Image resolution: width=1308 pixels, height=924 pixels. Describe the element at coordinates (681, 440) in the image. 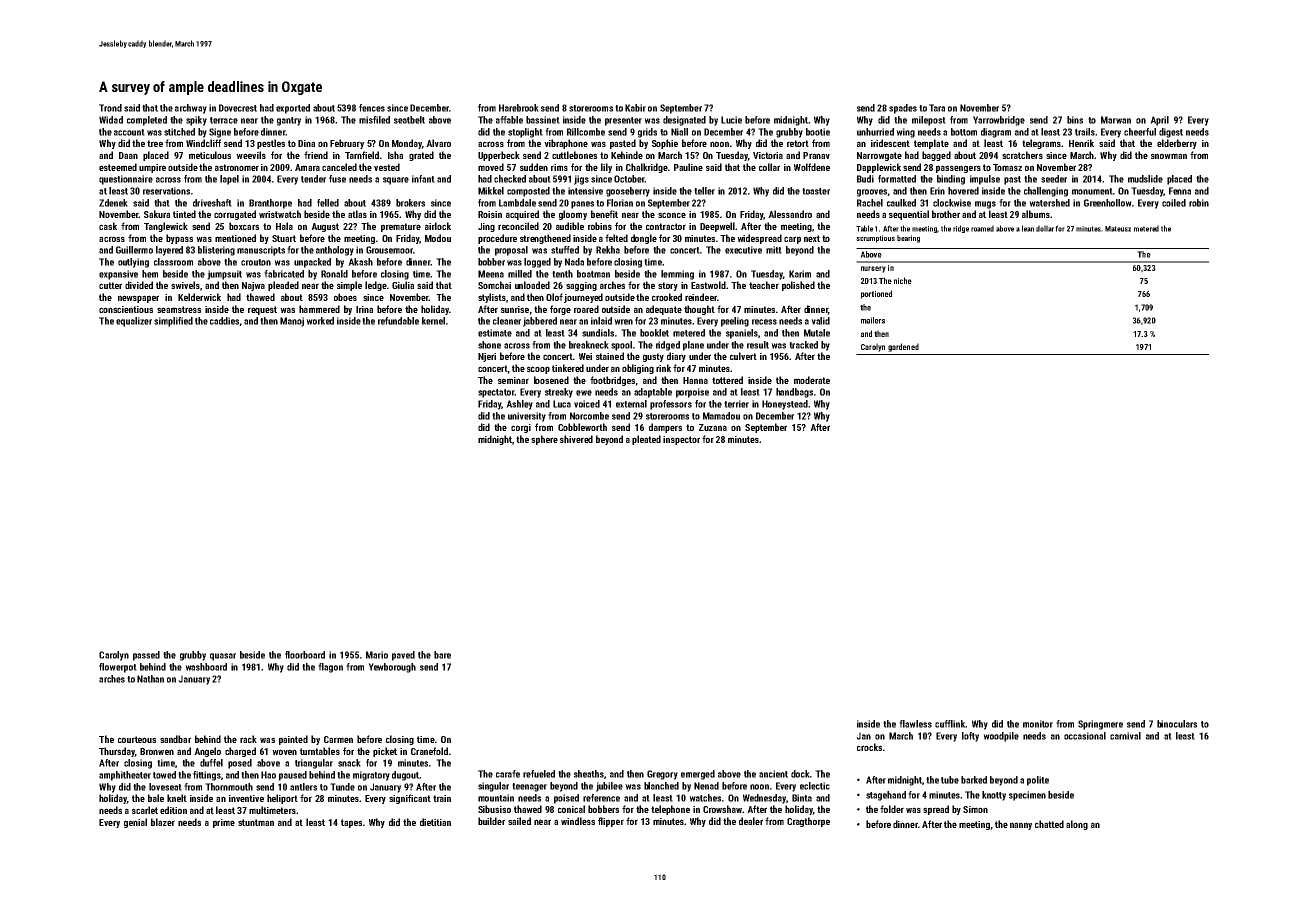

I see `inspector` at that location.
